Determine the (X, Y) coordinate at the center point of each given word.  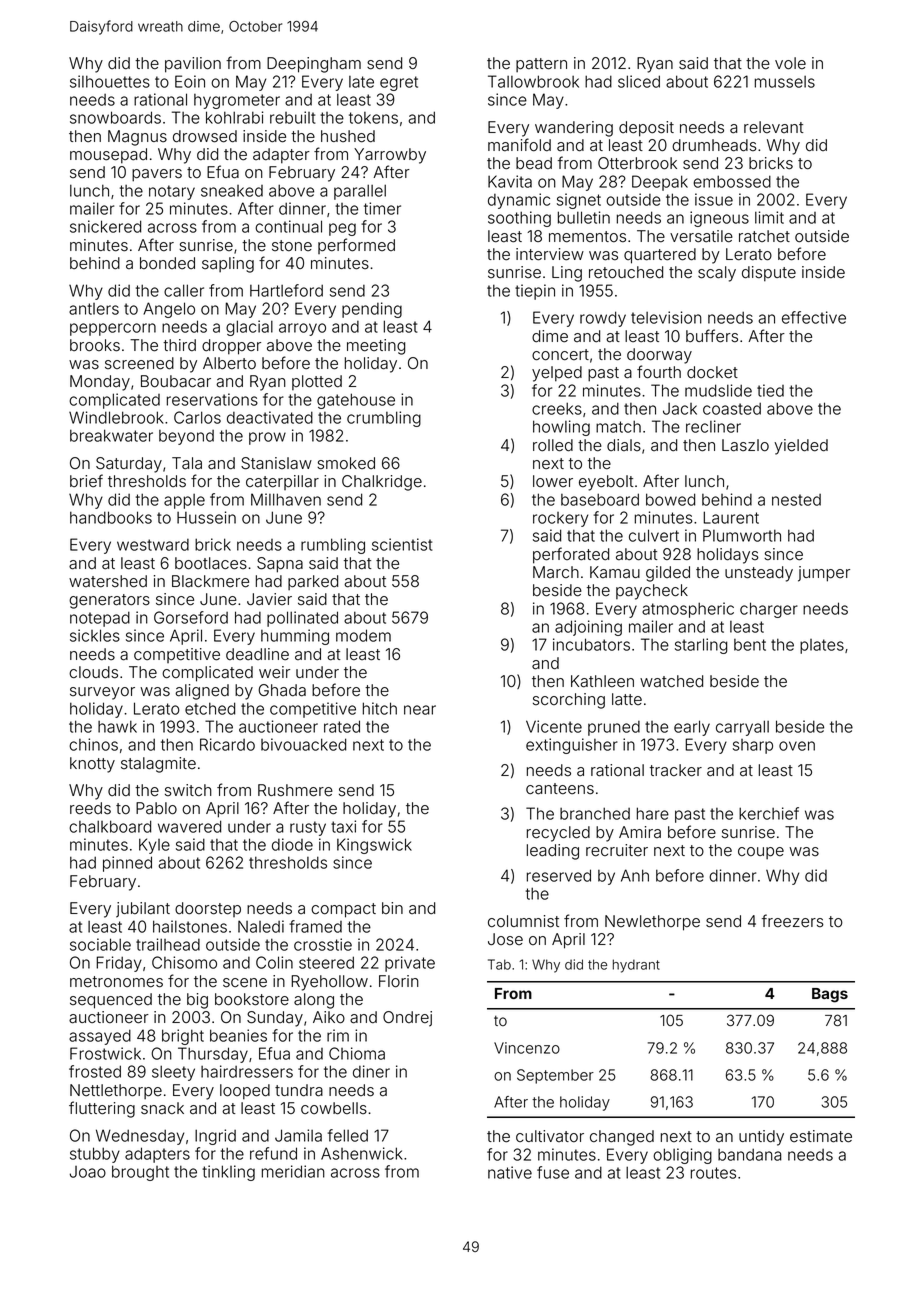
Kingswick (374, 846)
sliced (639, 81)
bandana (750, 1154)
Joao (88, 1172)
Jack (680, 409)
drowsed (205, 136)
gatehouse (356, 401)
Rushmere (295, 790)
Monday (100, 383)
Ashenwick (362, 1153)
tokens (373, 118)
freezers (793, 921)
